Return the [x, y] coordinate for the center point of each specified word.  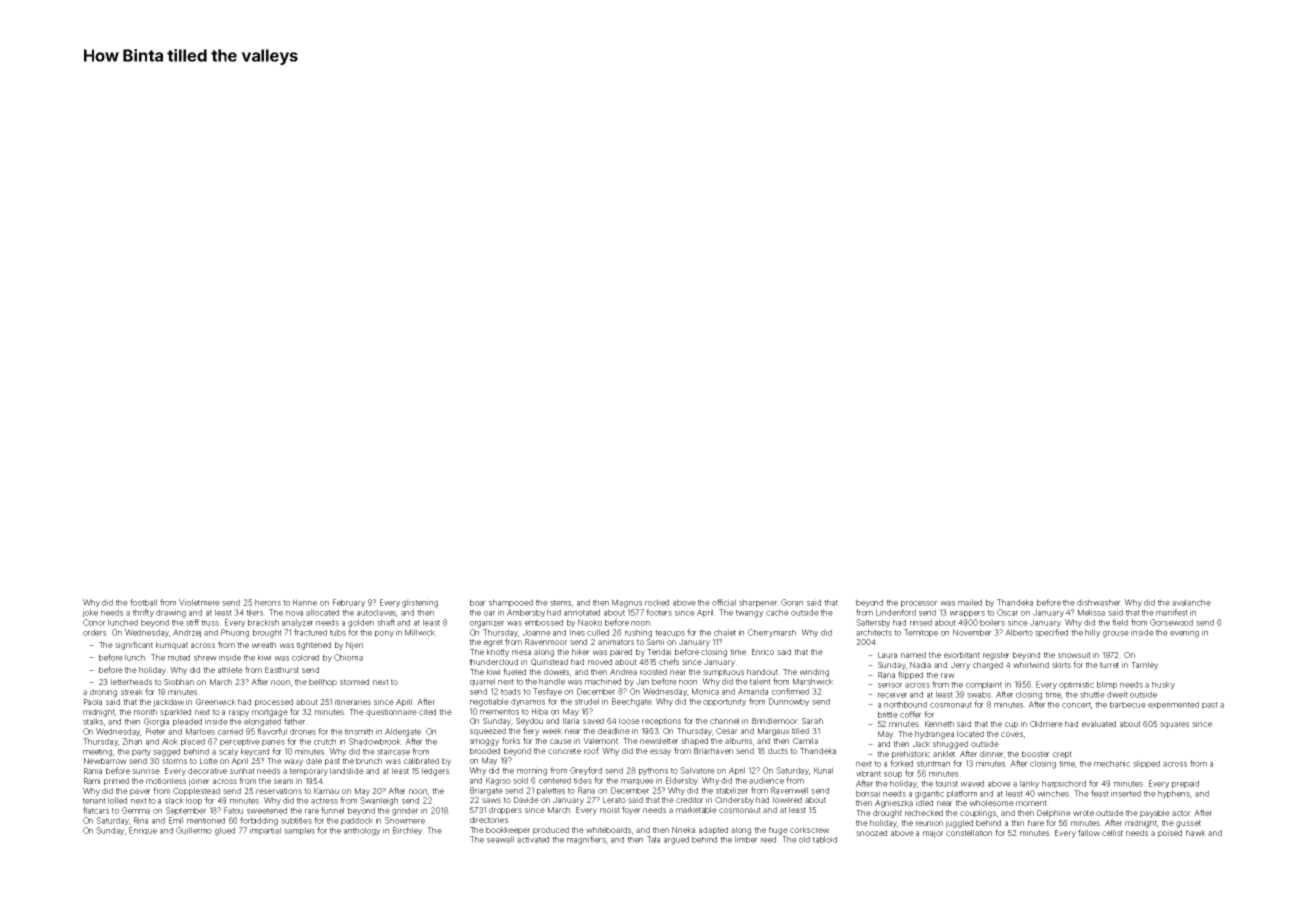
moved [600, 662]
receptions [661, 722]
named [913, 655]
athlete [230, 670]
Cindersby [734, 801]
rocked [657, 602]
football [143, 602]
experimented [1173, 705]
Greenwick [216, 702]
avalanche [1191, 602]
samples [299, 831]
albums [738, 741]
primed [116, 782]
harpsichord [1064, 784]
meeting [97, 752]
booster [1036, 754]
